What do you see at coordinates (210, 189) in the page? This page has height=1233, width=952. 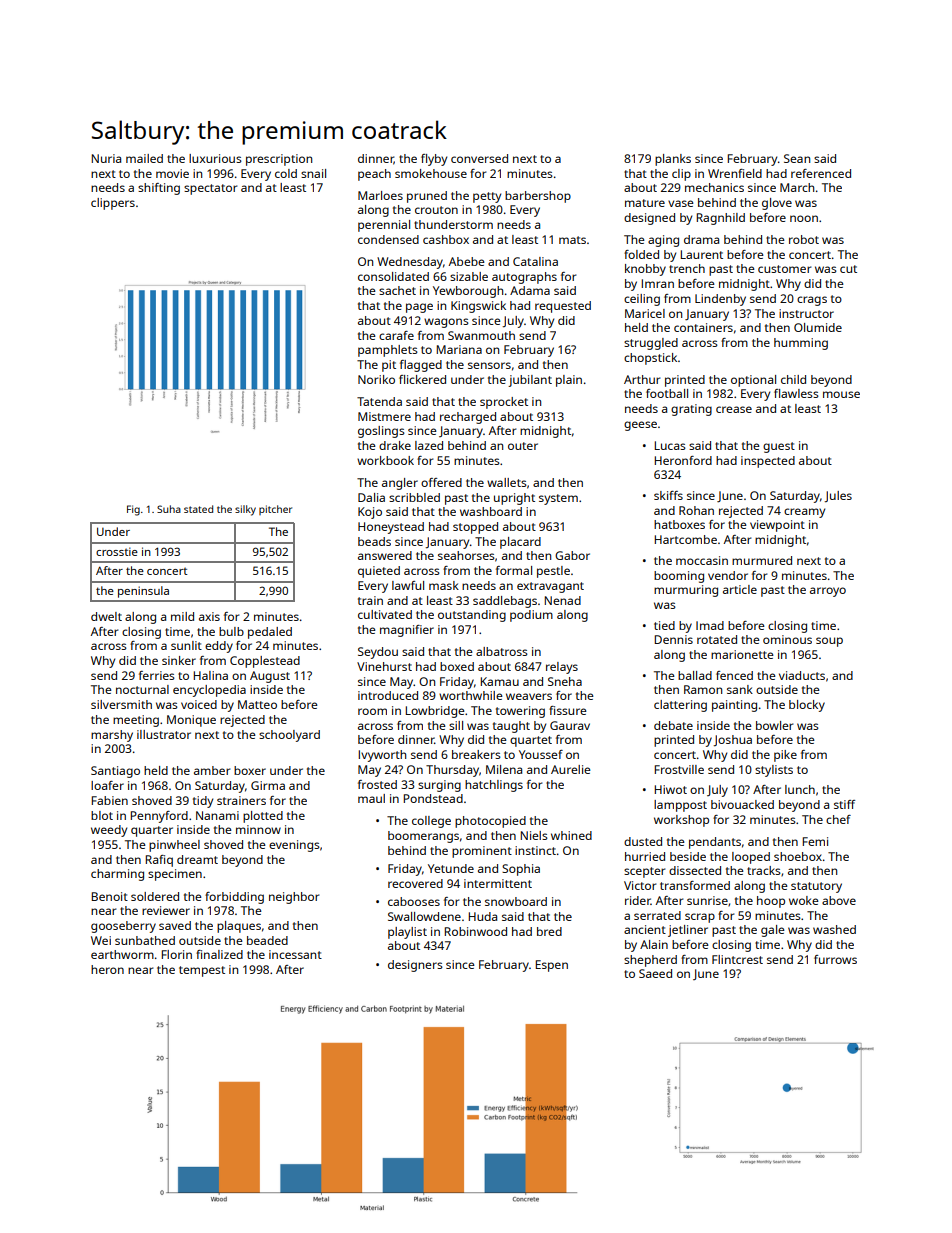 I see `spectator` at bounding box center [210, 189].
